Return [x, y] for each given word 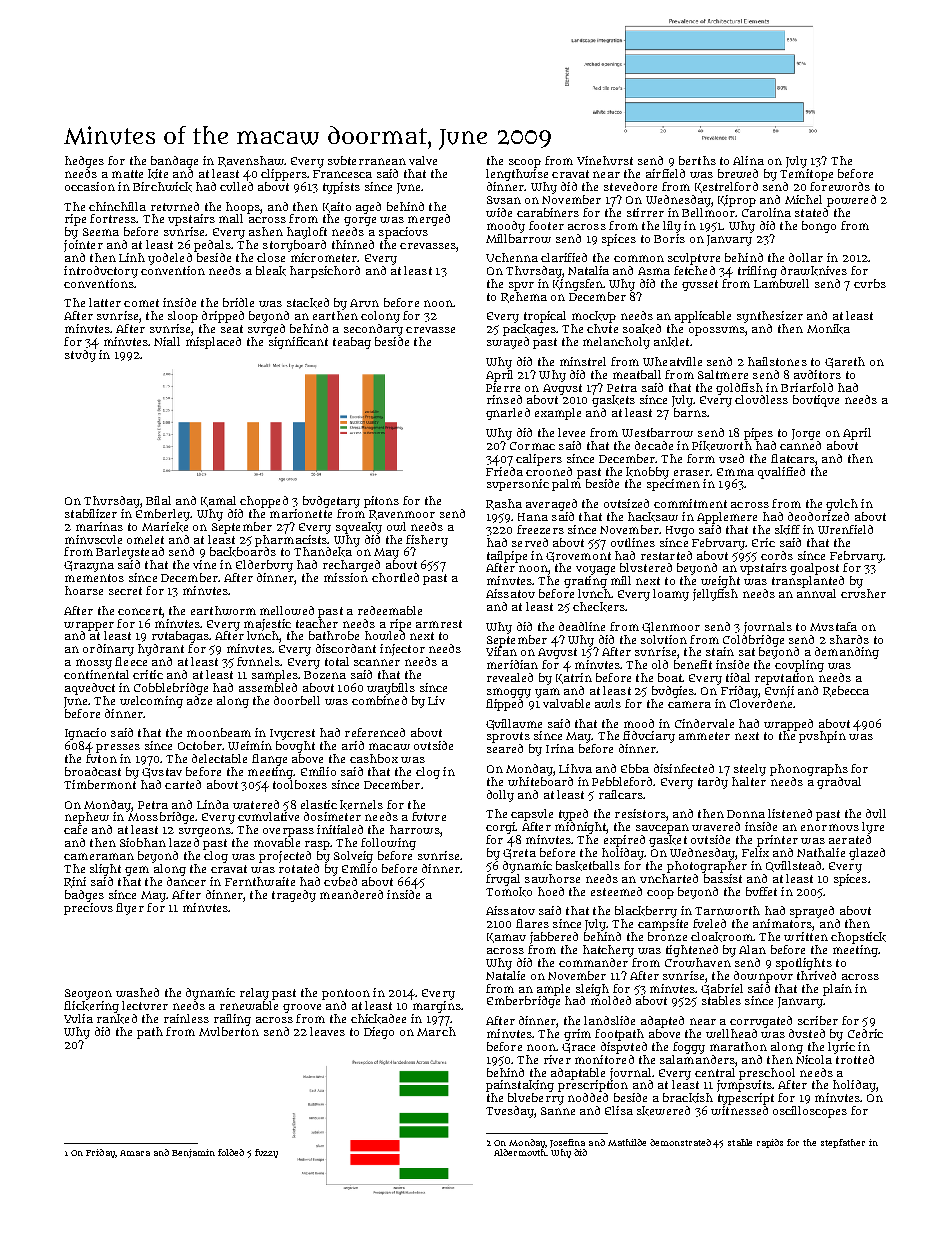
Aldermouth [520, 1152]
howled [385, 635]
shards [849, 639]
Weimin [250, 745]
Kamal [218, 501]
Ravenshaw [251, 161]
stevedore [630, 186]
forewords [840, 186]
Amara [135, 1153]
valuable [566, 703]
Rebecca [846, 691]
